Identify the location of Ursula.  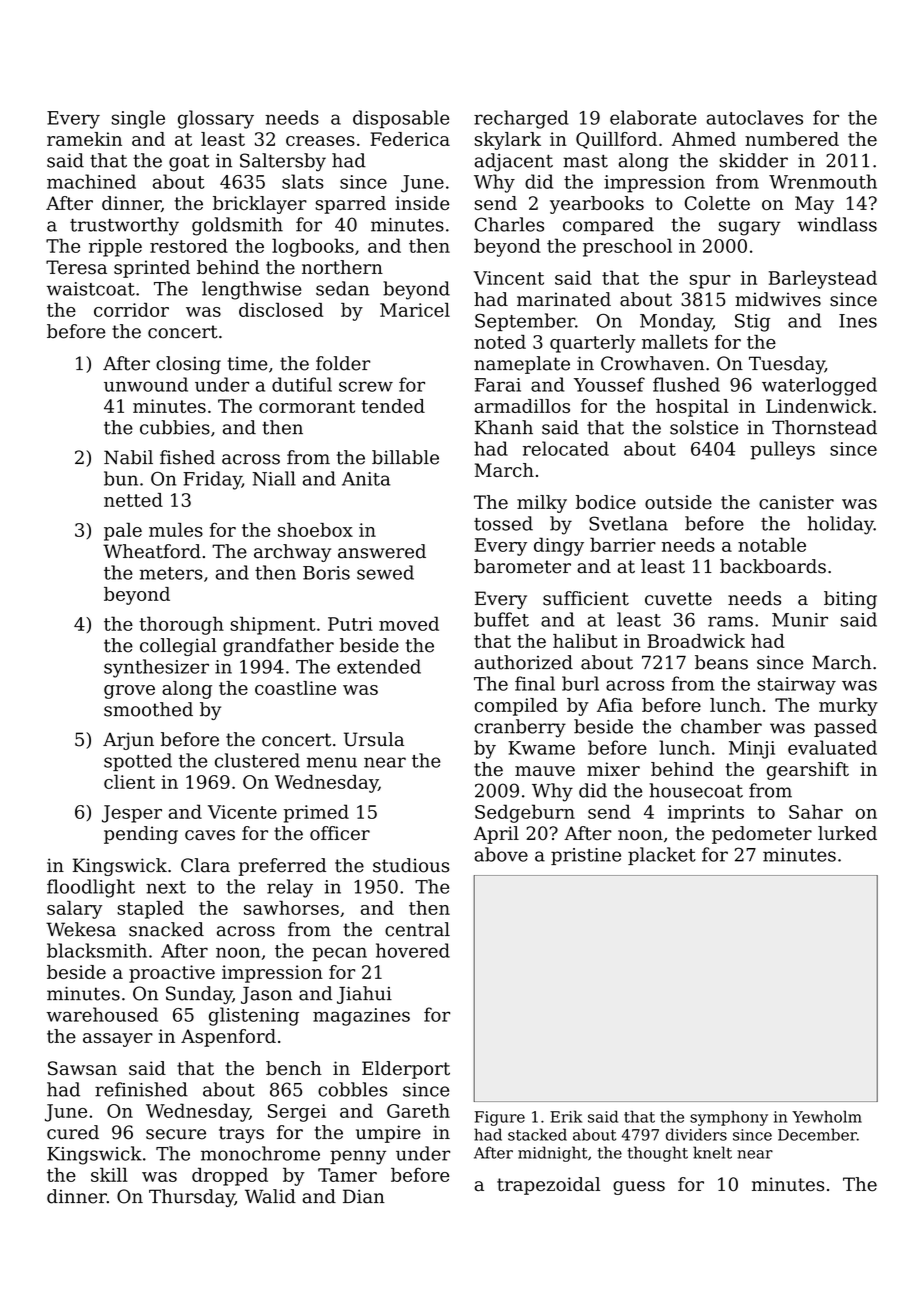
(374, 739).
